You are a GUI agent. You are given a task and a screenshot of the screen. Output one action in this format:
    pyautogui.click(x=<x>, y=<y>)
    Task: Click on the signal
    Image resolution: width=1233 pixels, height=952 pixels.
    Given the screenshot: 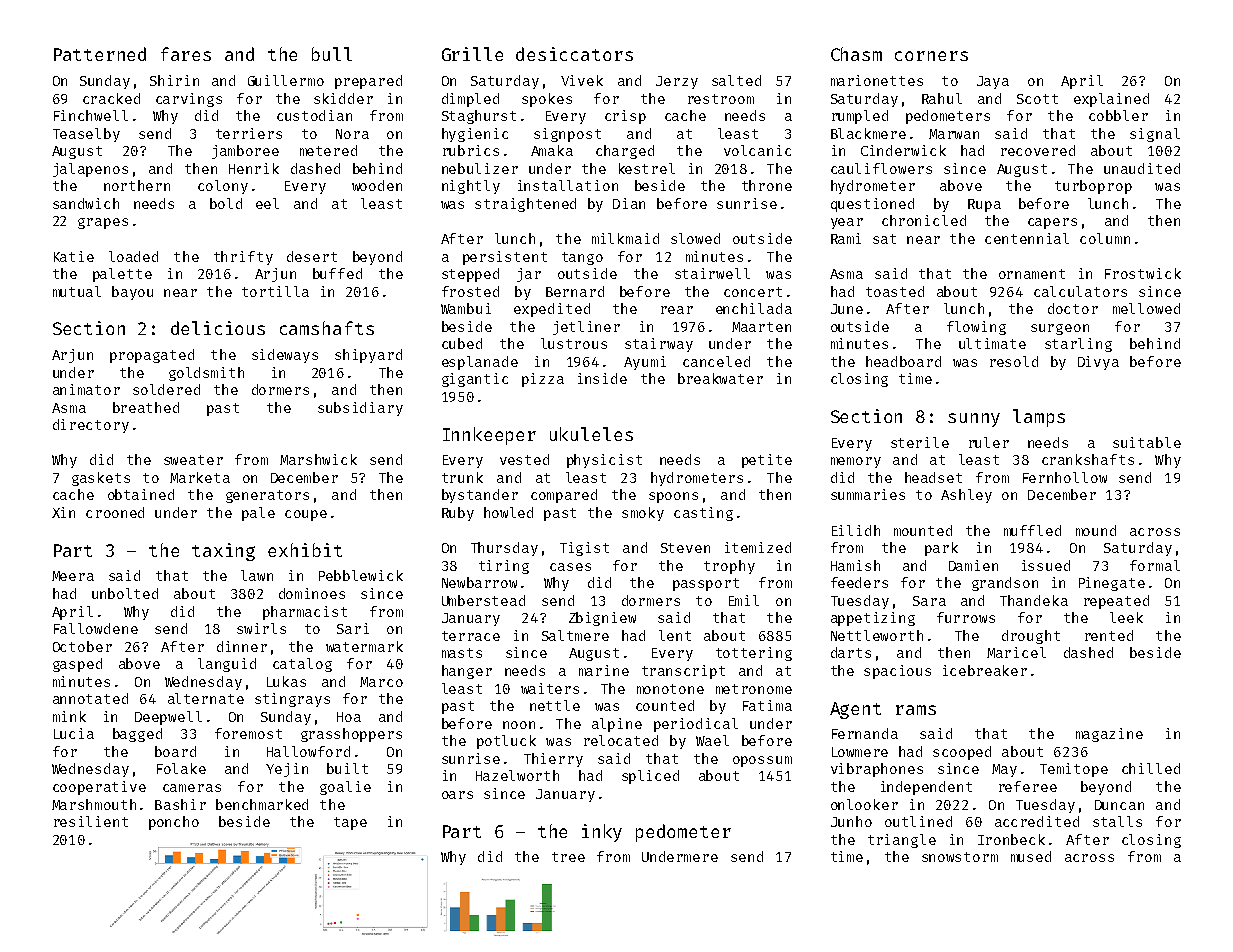 What is the action you would take?
    pyautogui.click(x=1155, y=135)
